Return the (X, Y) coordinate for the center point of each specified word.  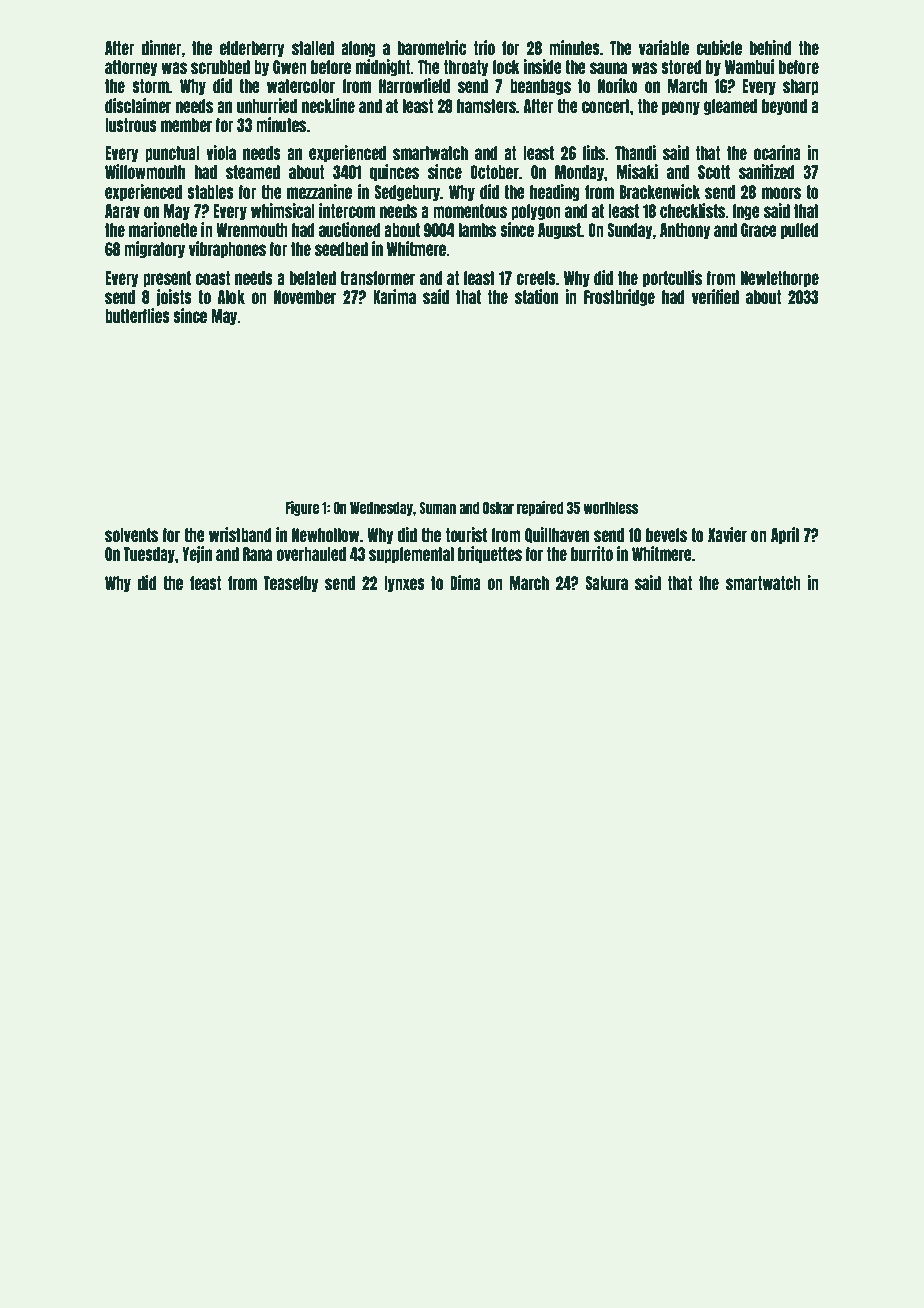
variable (664, 47)
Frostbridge (619, 297)
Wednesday (381, 509)
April (785, 535)
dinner (161, 47)
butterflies (137, 315)
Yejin (197, 554)
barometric (432, 47)
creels (536, 278)
